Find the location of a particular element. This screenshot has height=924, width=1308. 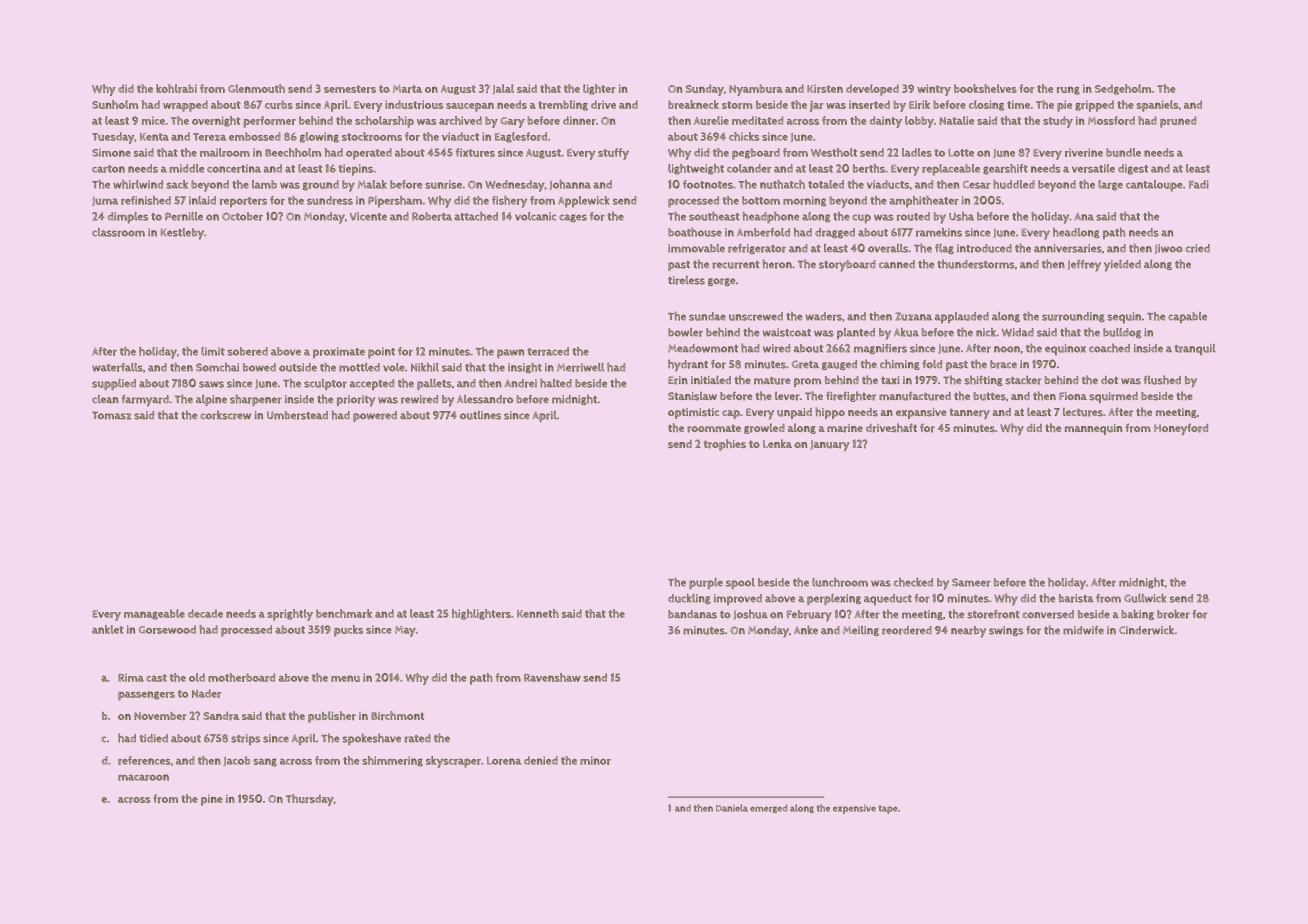

Thursday is located at coordinates (310, 800).
